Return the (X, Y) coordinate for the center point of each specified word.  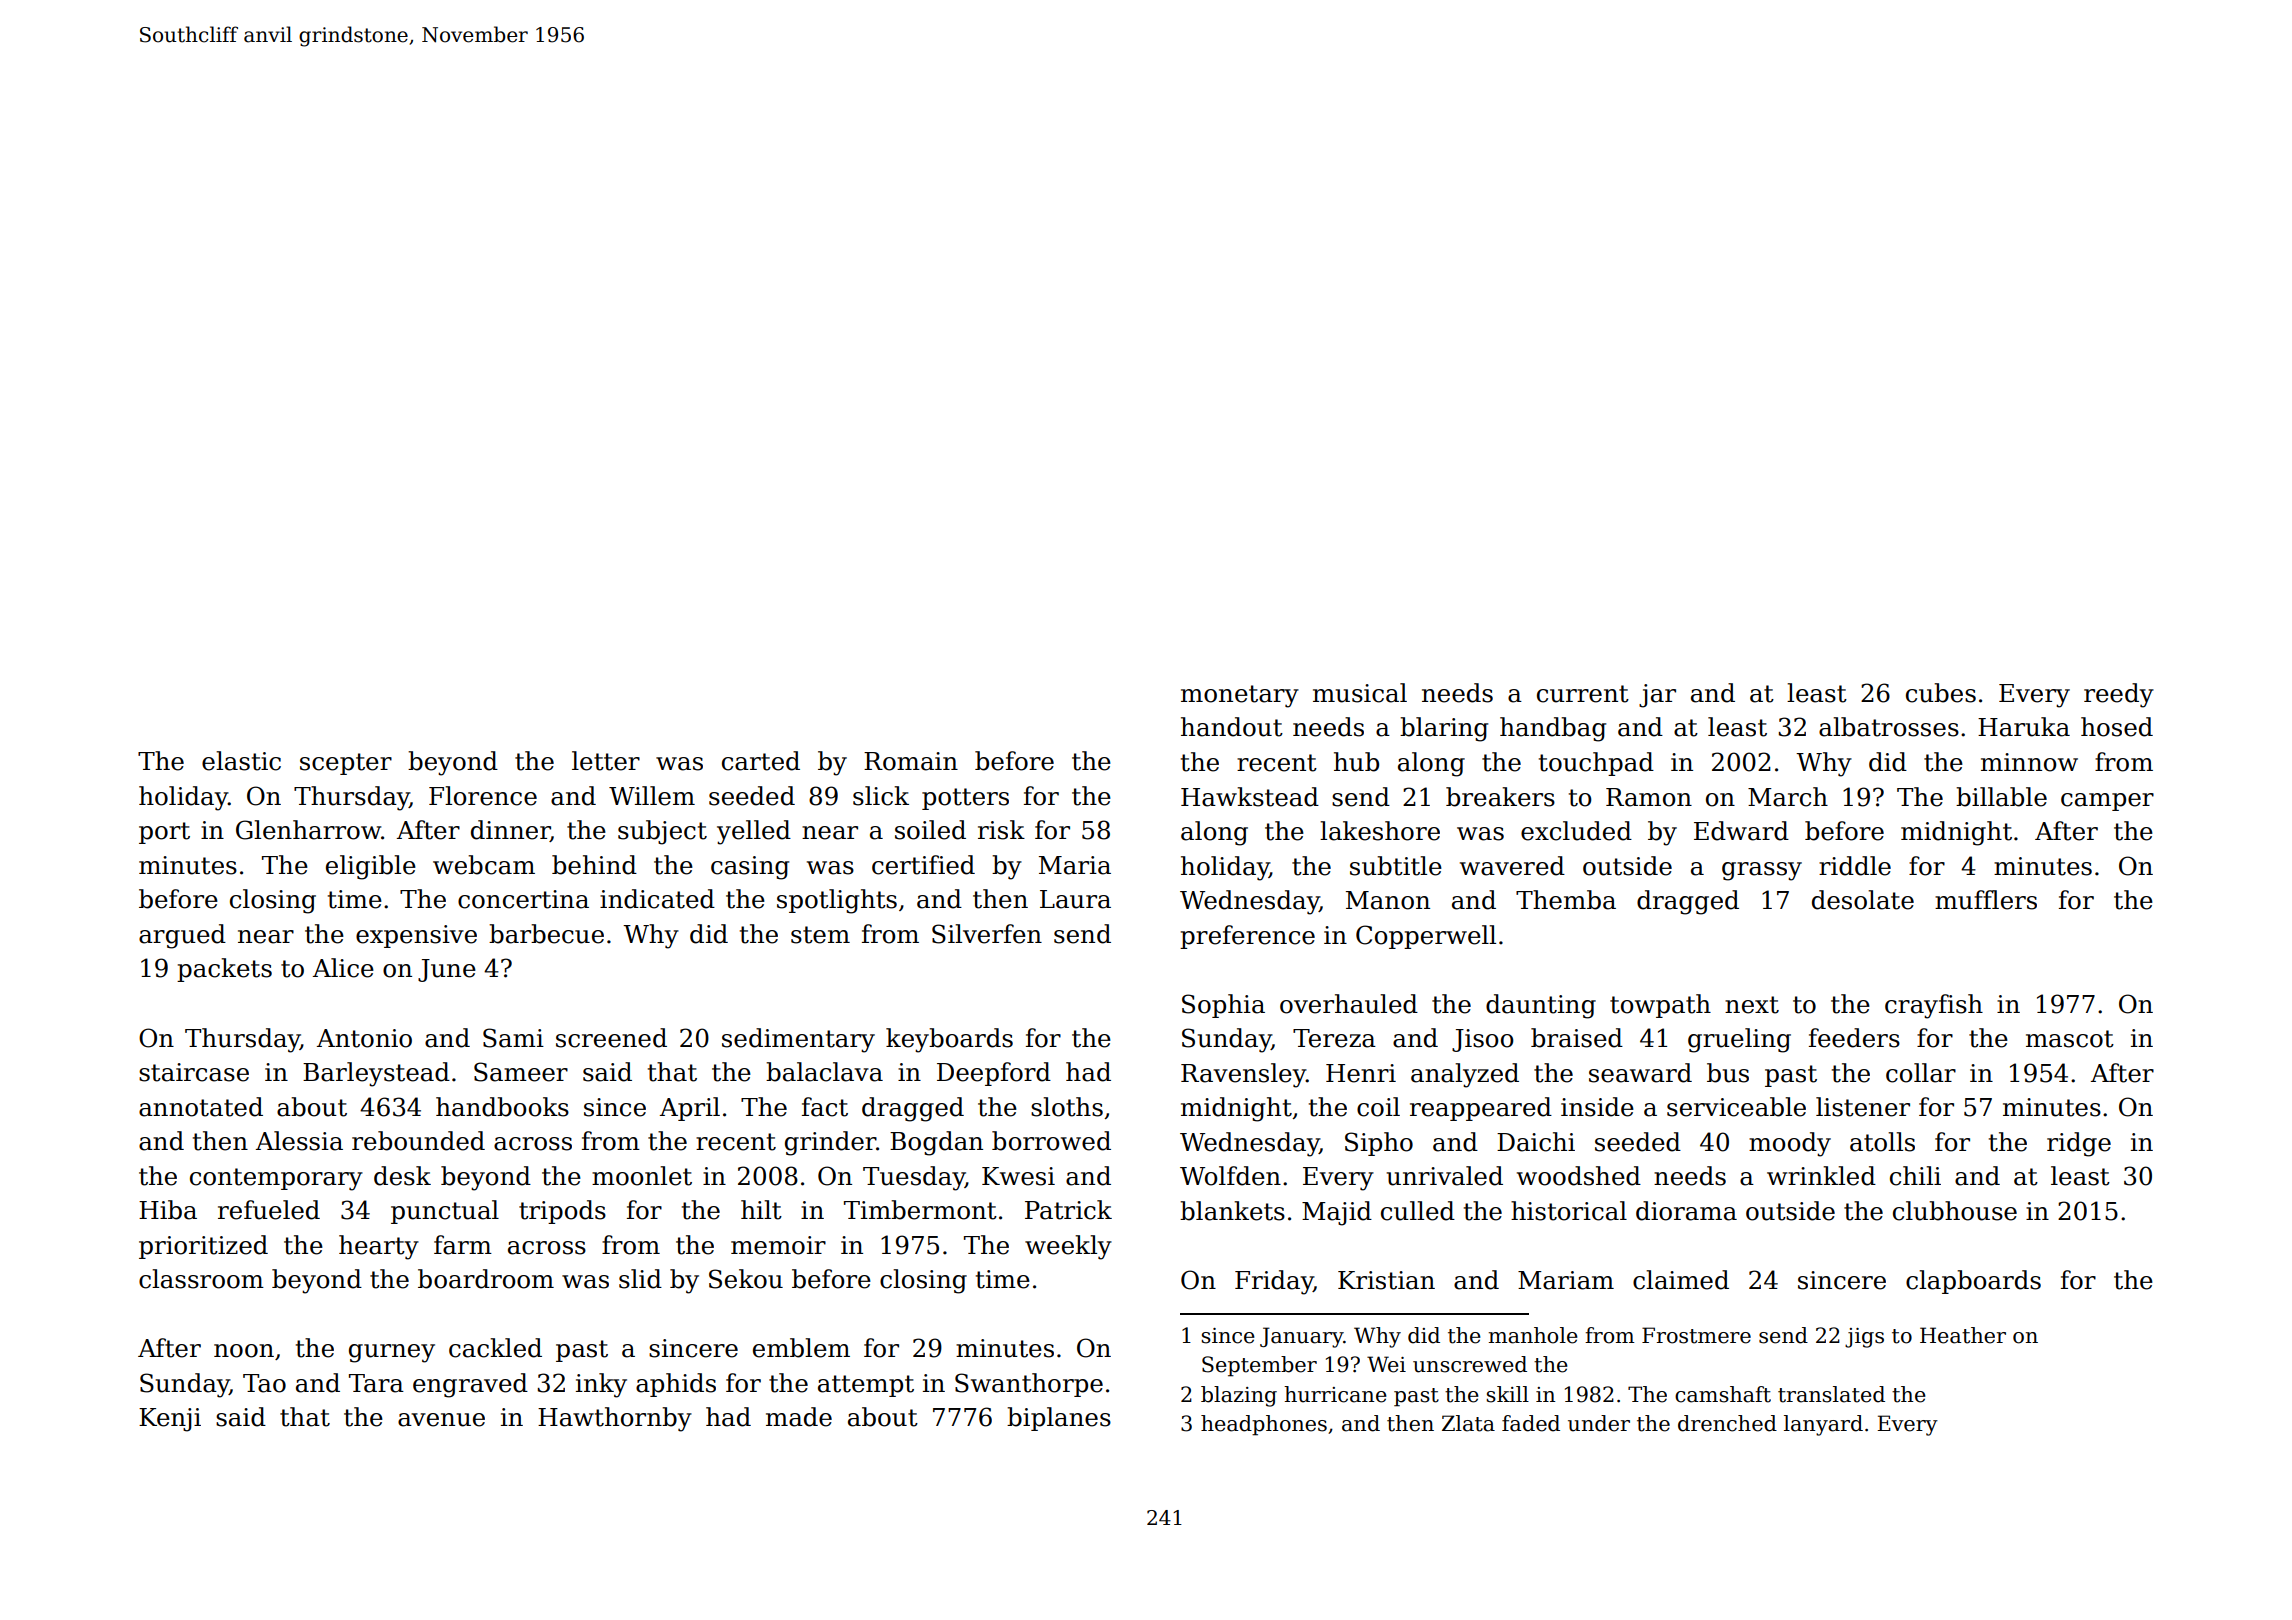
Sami (513, 1038)
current (1583, 694)
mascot (2070, 1039)
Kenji (170, 1420)
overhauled (1349, 1004)
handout (1232, 727)
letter (606, 761)
